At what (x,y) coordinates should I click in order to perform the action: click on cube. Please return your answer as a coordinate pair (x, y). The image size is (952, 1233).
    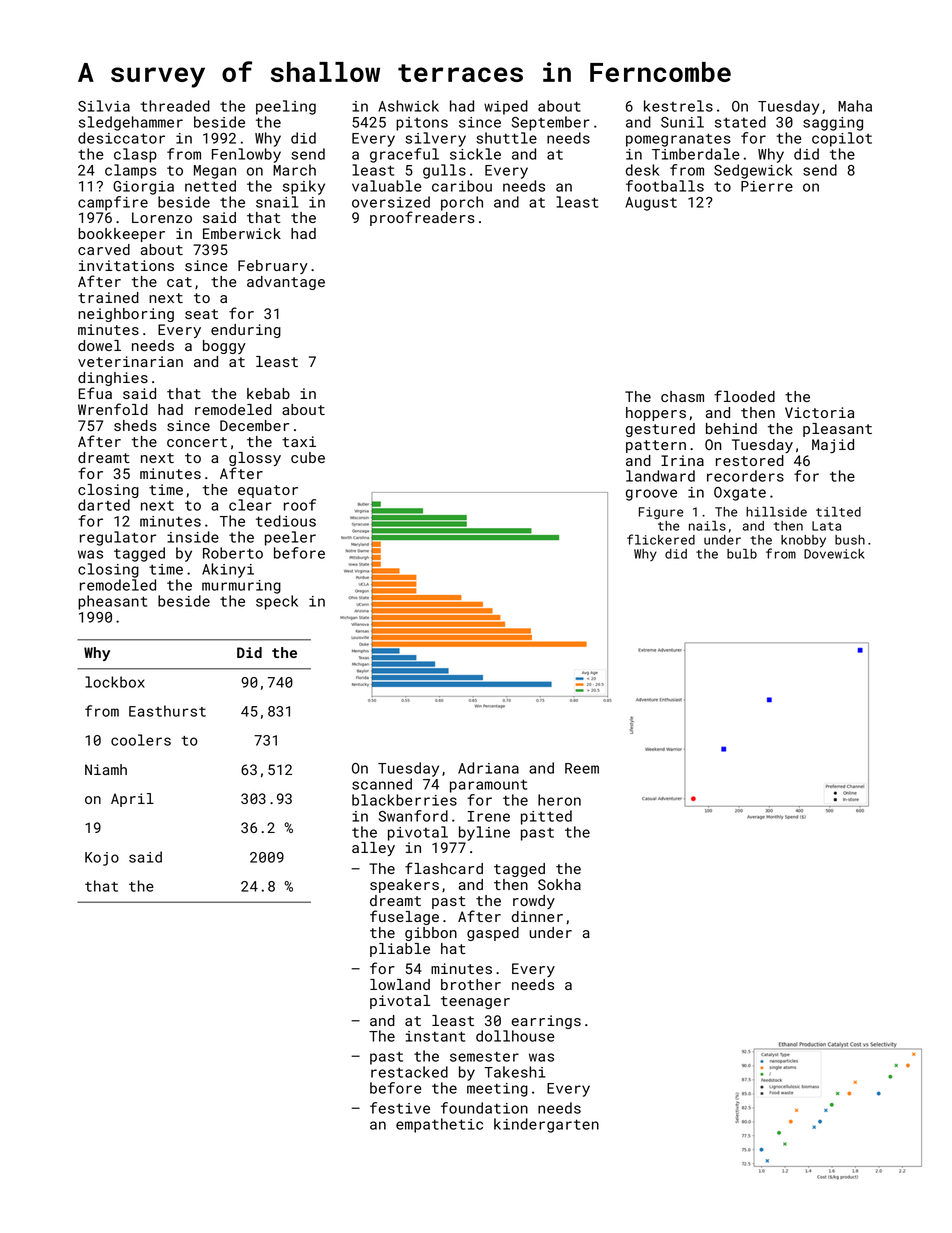
    Looking at the image, I should click on (308, 457).
